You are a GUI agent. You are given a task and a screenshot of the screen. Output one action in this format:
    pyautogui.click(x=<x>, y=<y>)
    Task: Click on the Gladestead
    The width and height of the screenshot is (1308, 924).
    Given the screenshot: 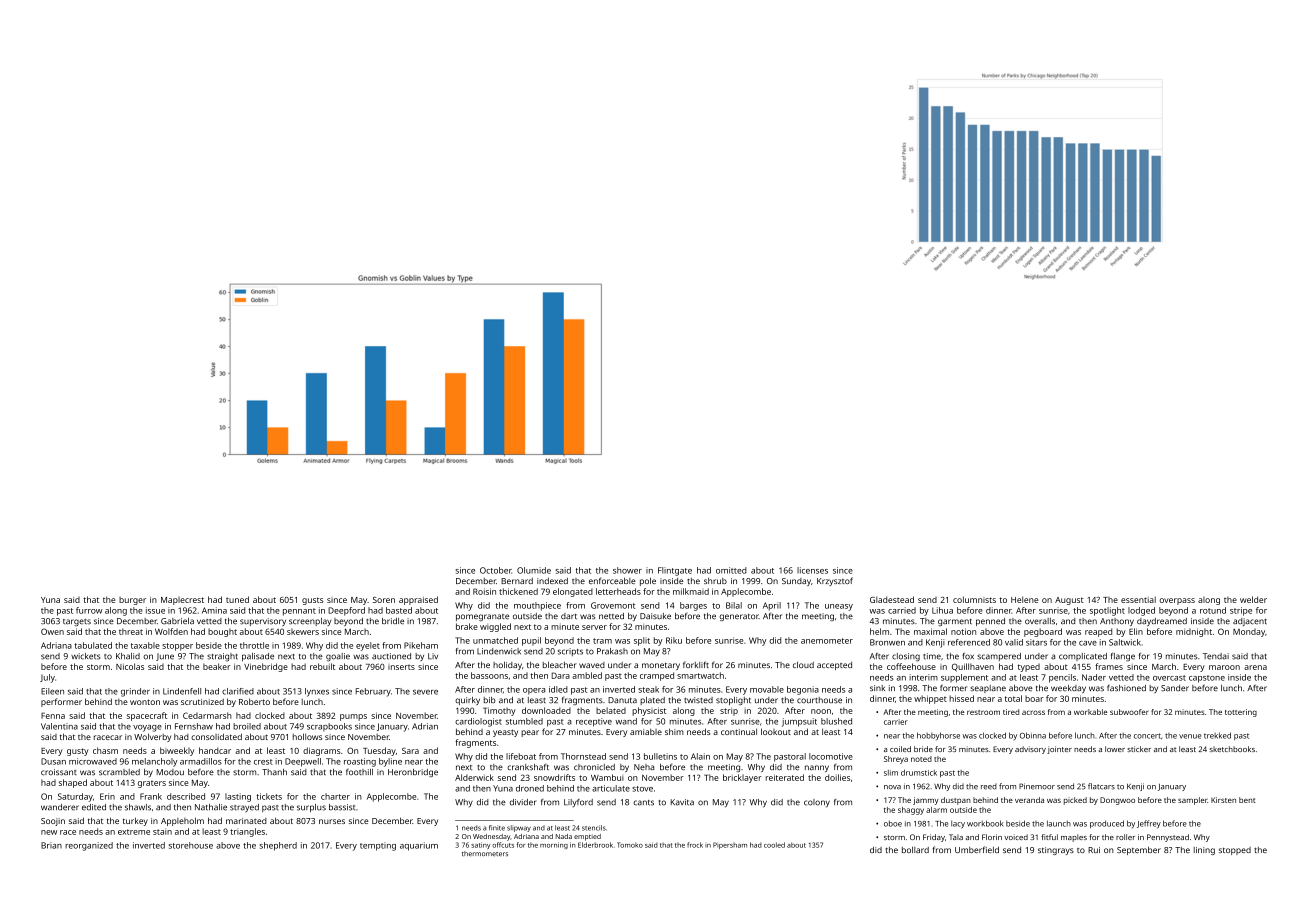 What is the action you would take?
    pyautogui.click(x=892, y=599)
